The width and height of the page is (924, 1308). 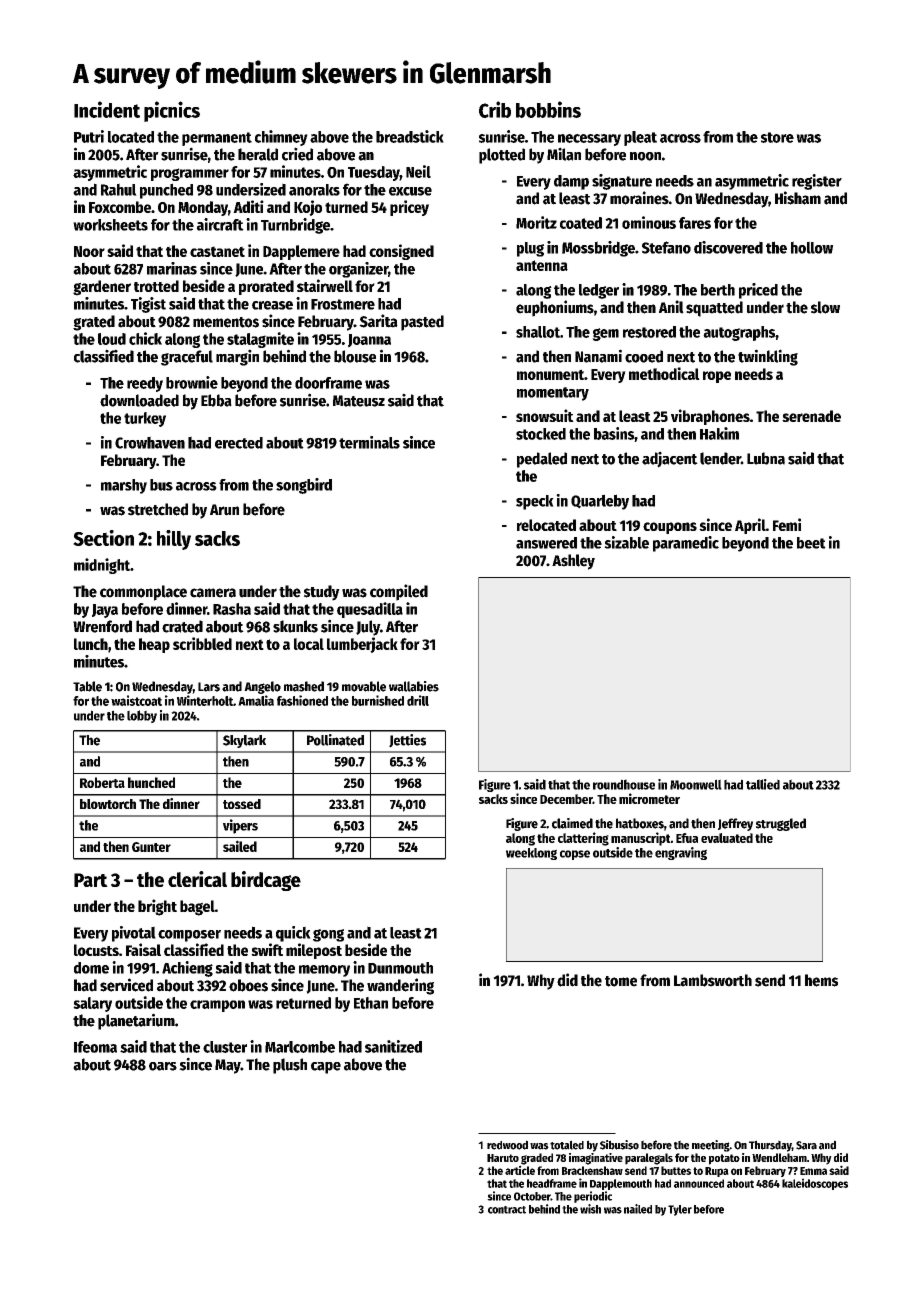 What do you see at coordinates (142, 716) in the page?
I see `lobby` at bounding box center [142, 716].
